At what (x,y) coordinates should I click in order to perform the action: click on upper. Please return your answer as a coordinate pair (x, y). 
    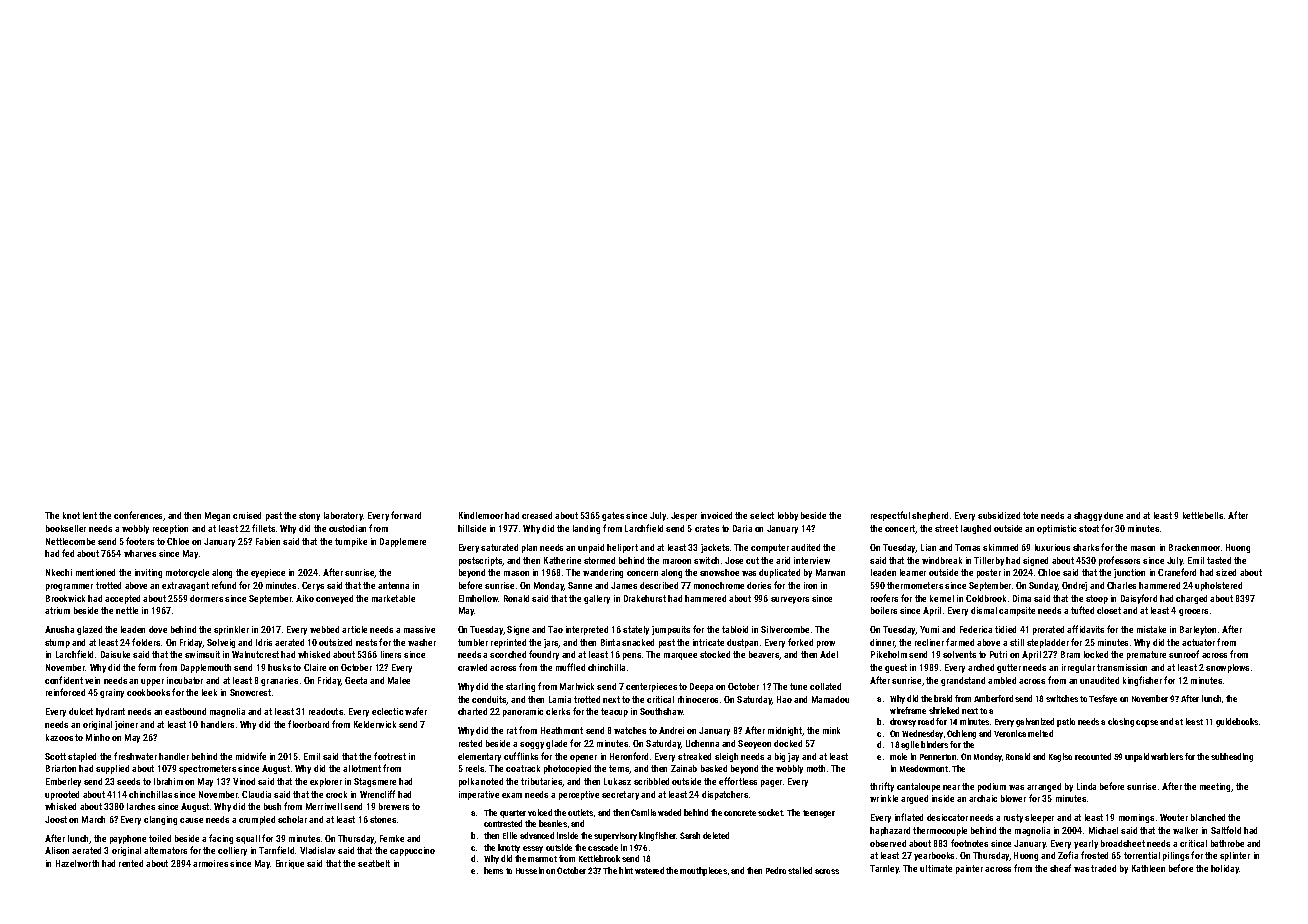
    Looking at the image, I should click on (152, 682).
